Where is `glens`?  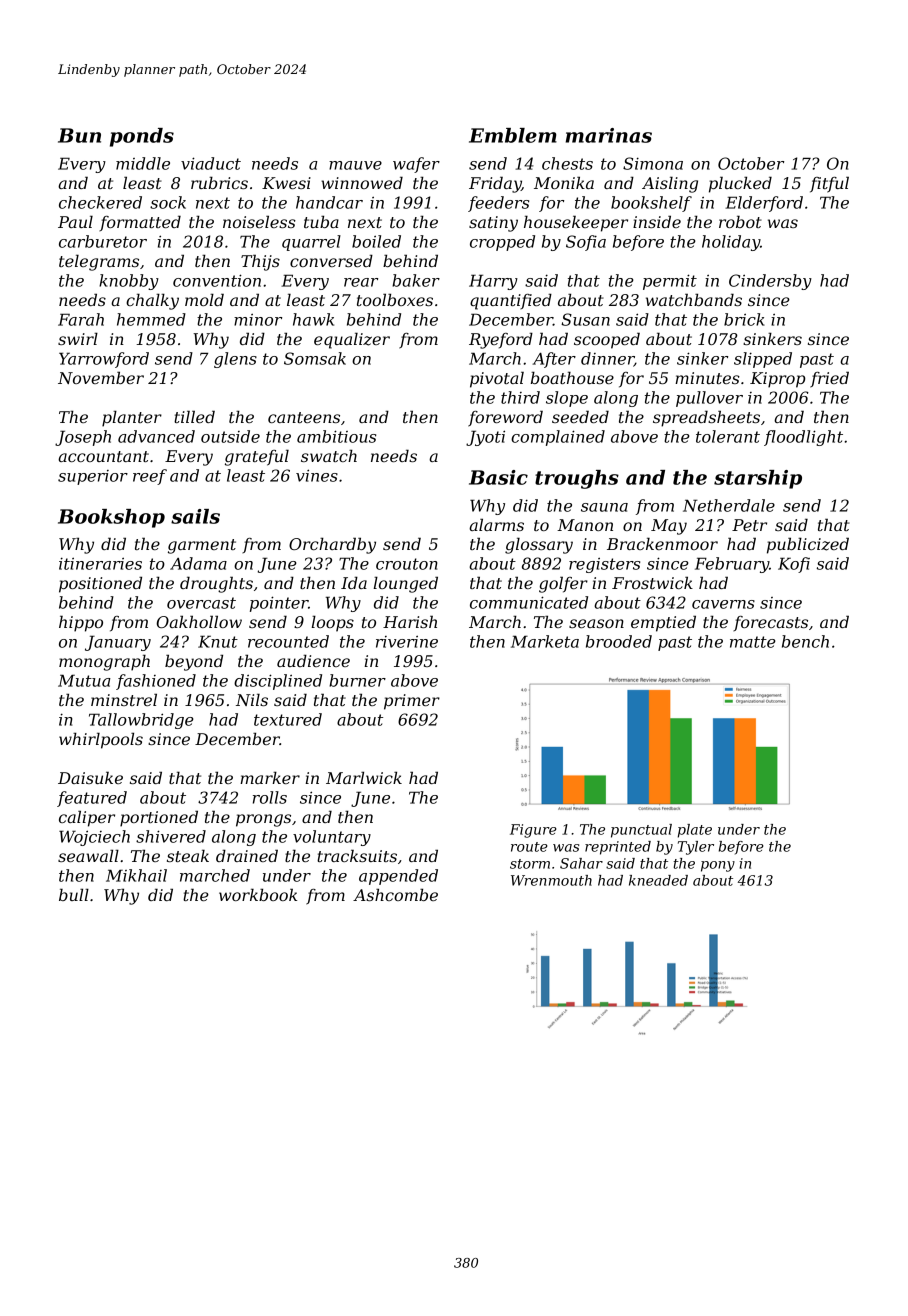
glens is located at coordinates (235, 360).
